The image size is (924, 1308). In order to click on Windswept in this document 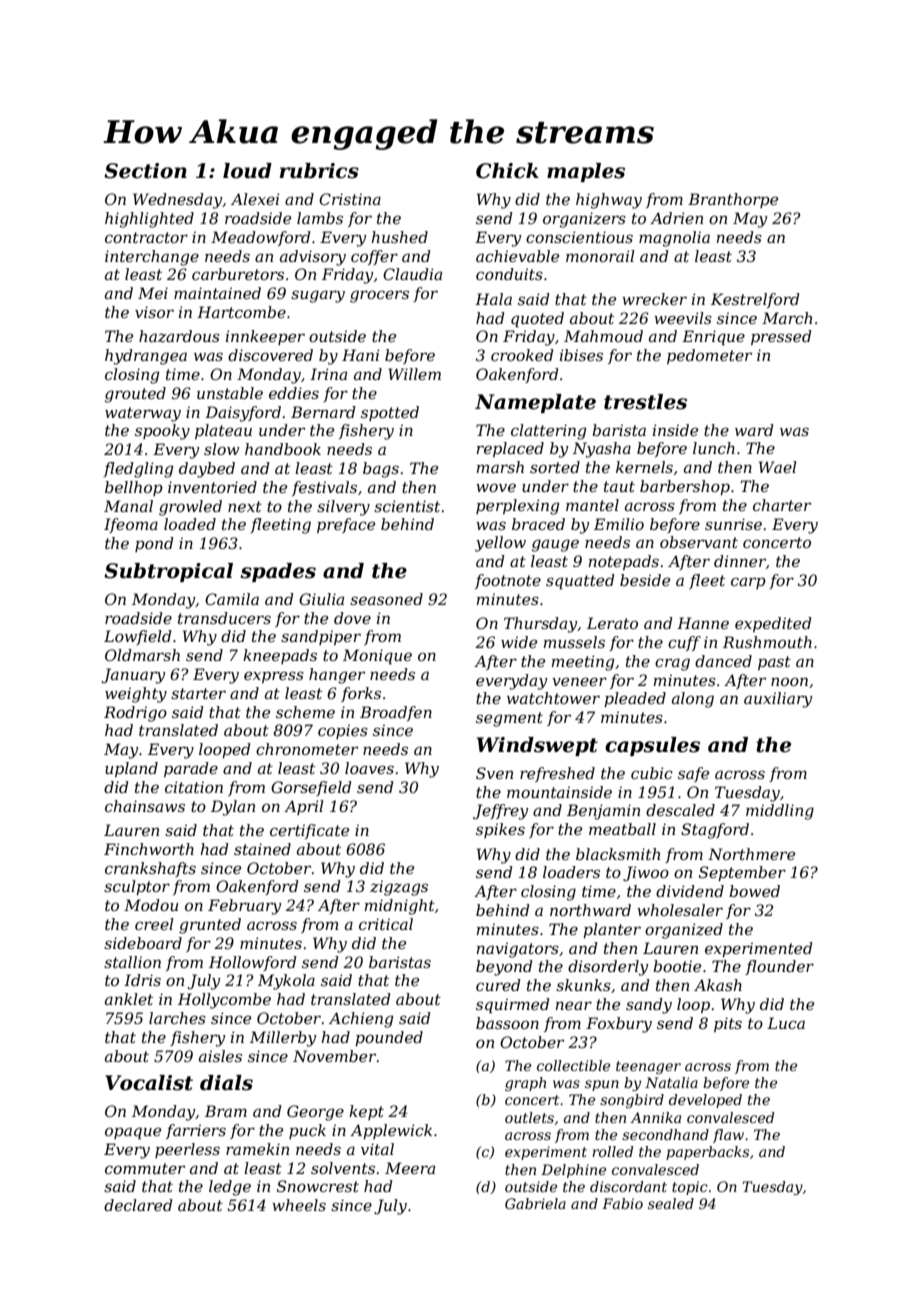, I will do `click(537, 746)`.
